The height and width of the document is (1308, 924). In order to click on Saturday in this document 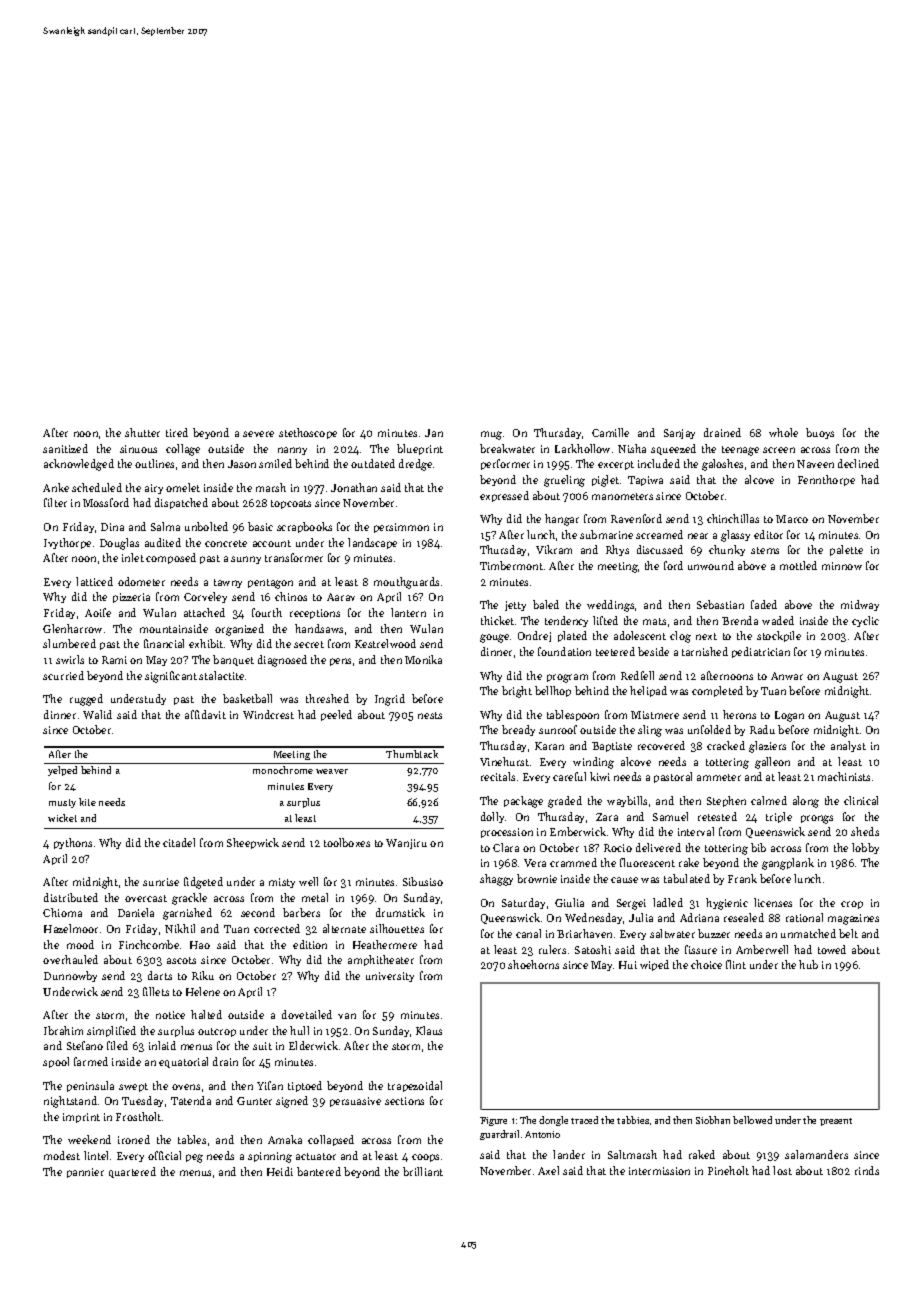, I will do `click(523, 903)`.
